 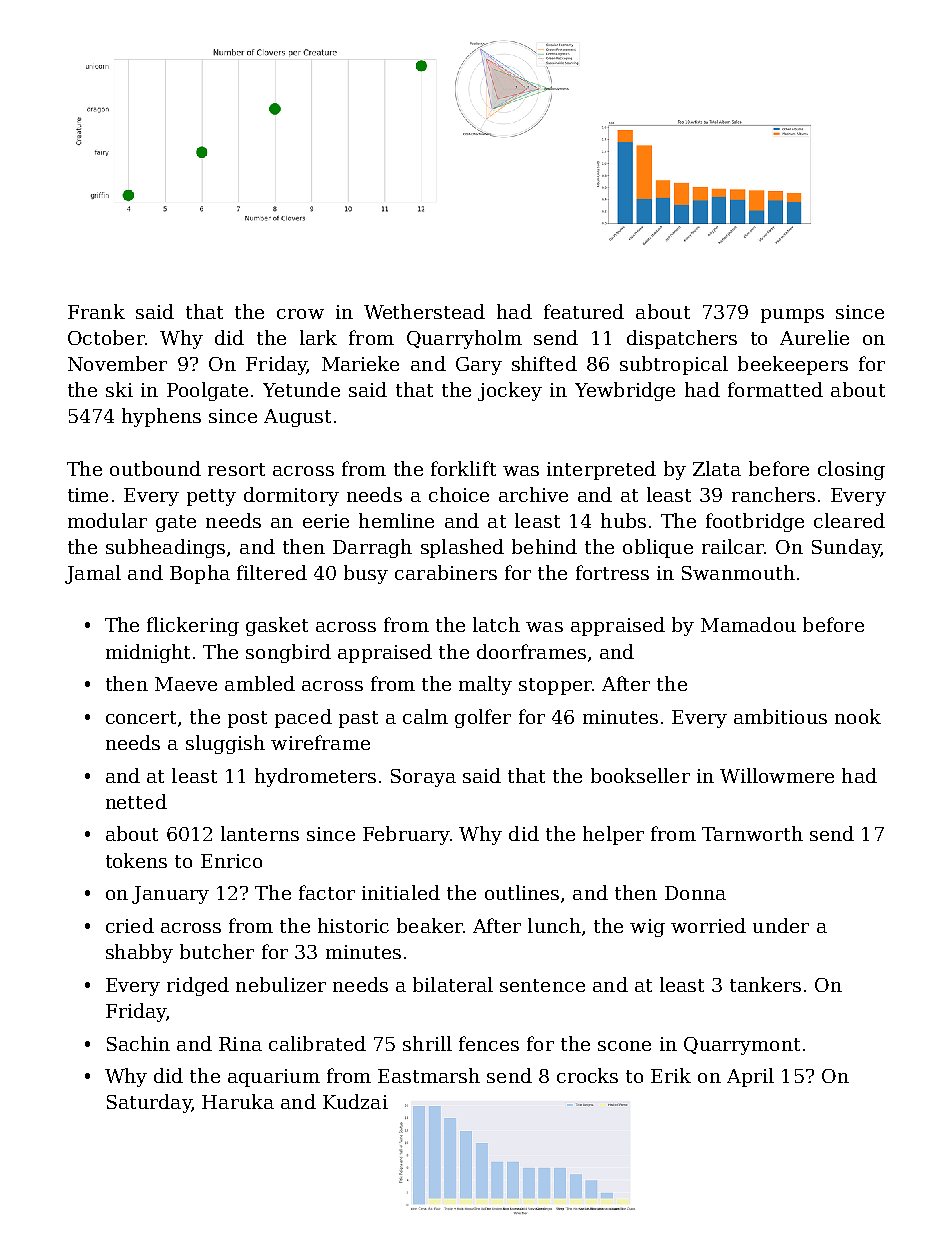 I want to click on cleared, so click(x=849, y=520).
